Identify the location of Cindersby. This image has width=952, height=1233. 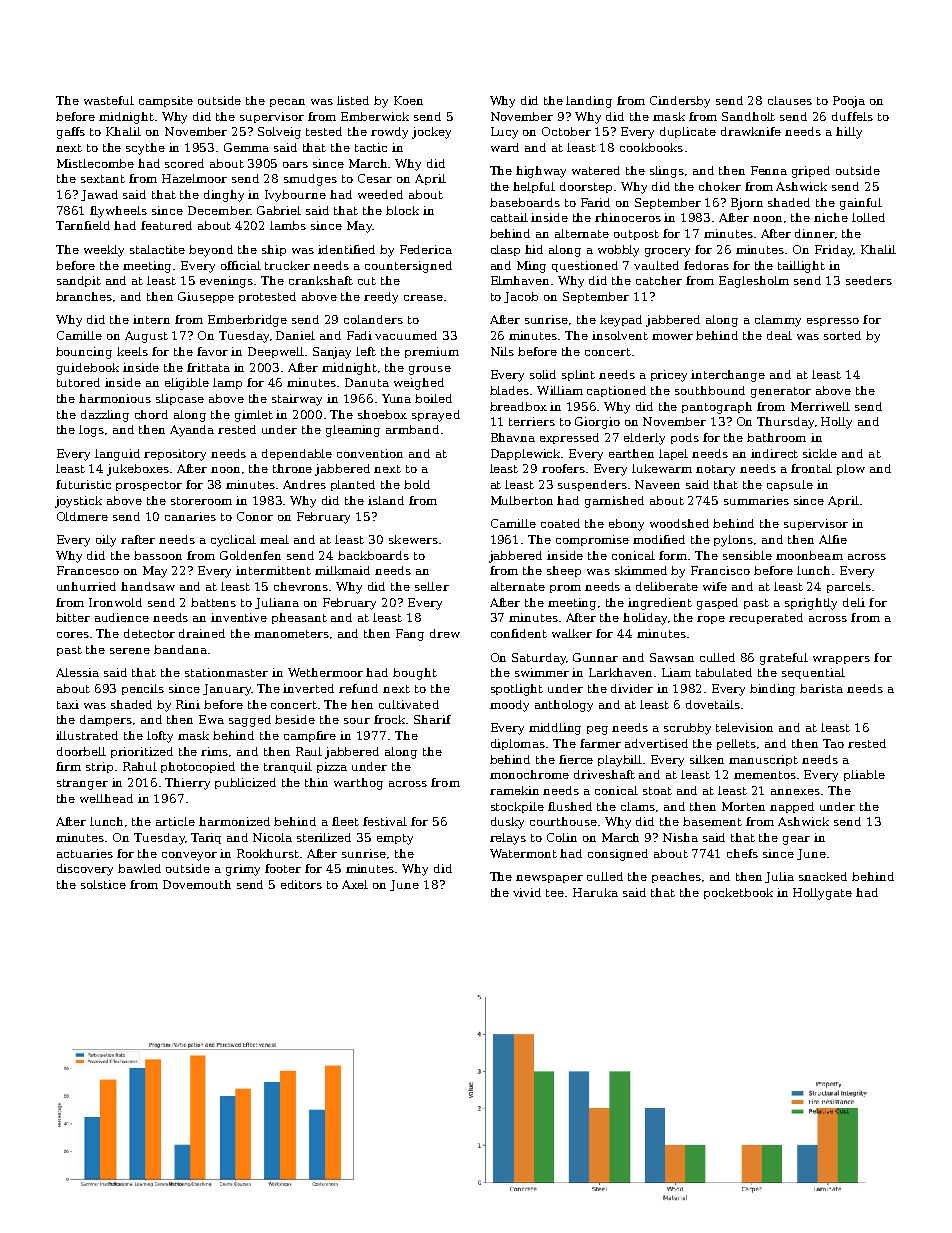
(680, 102).
